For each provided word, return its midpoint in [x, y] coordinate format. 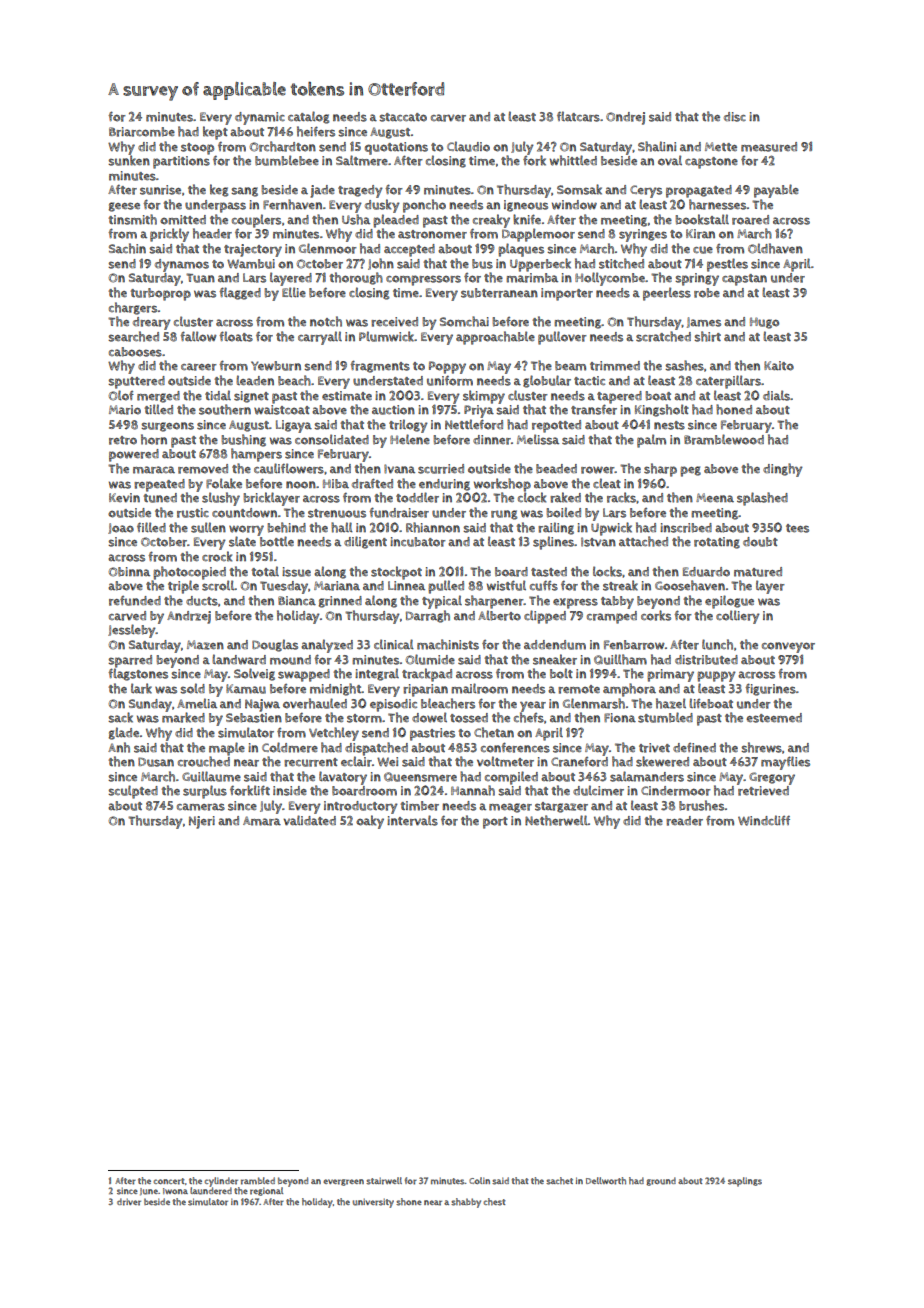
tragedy [360, 191]
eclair [356, 761]
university [373, 1203]
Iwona [175, 1191]
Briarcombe [142, 132]
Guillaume [211, 776]
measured [769, 147]
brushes [702, 805]
